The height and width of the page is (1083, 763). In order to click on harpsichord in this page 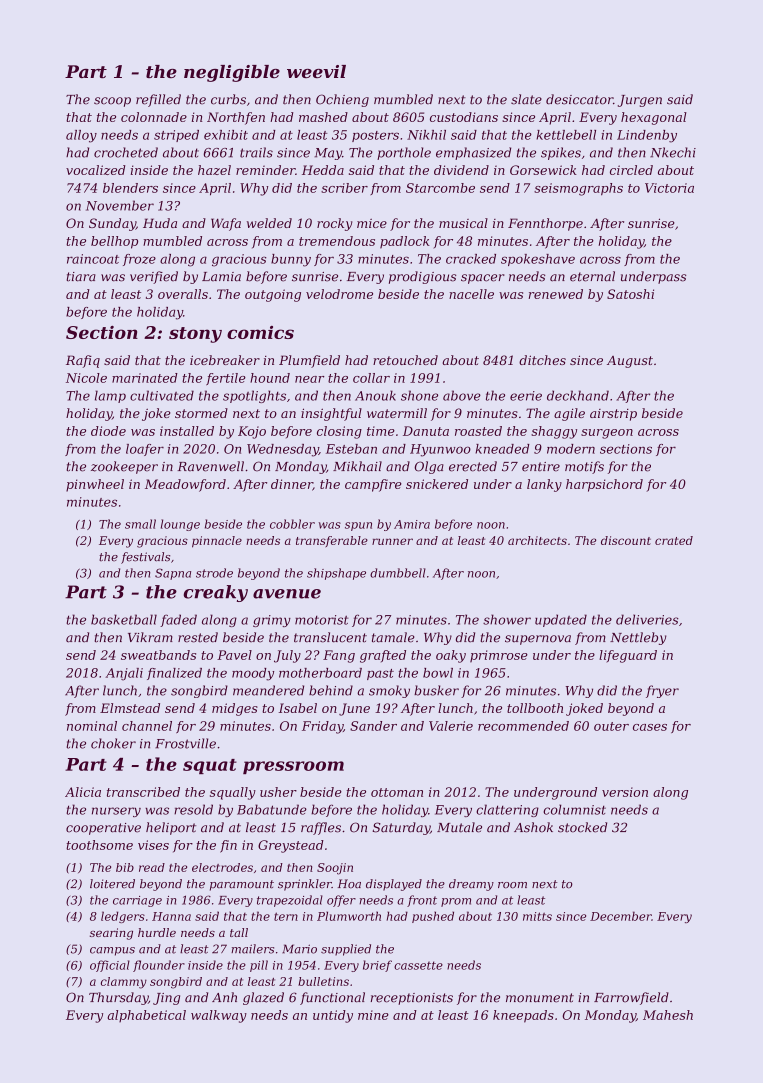, I will do `click(604, 485)`.
